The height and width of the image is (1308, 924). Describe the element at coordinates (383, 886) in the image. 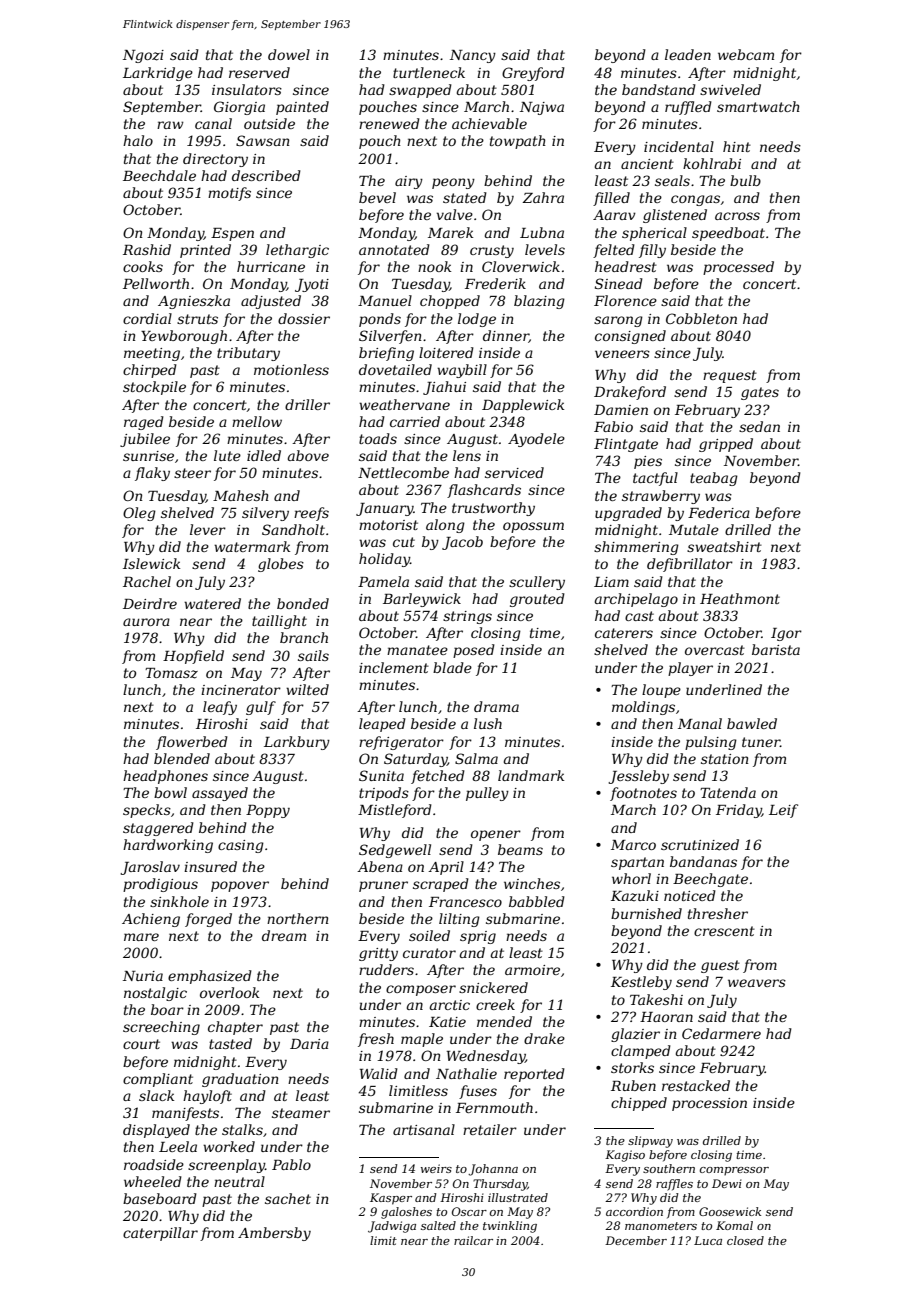

I see `pruner` at that location.
